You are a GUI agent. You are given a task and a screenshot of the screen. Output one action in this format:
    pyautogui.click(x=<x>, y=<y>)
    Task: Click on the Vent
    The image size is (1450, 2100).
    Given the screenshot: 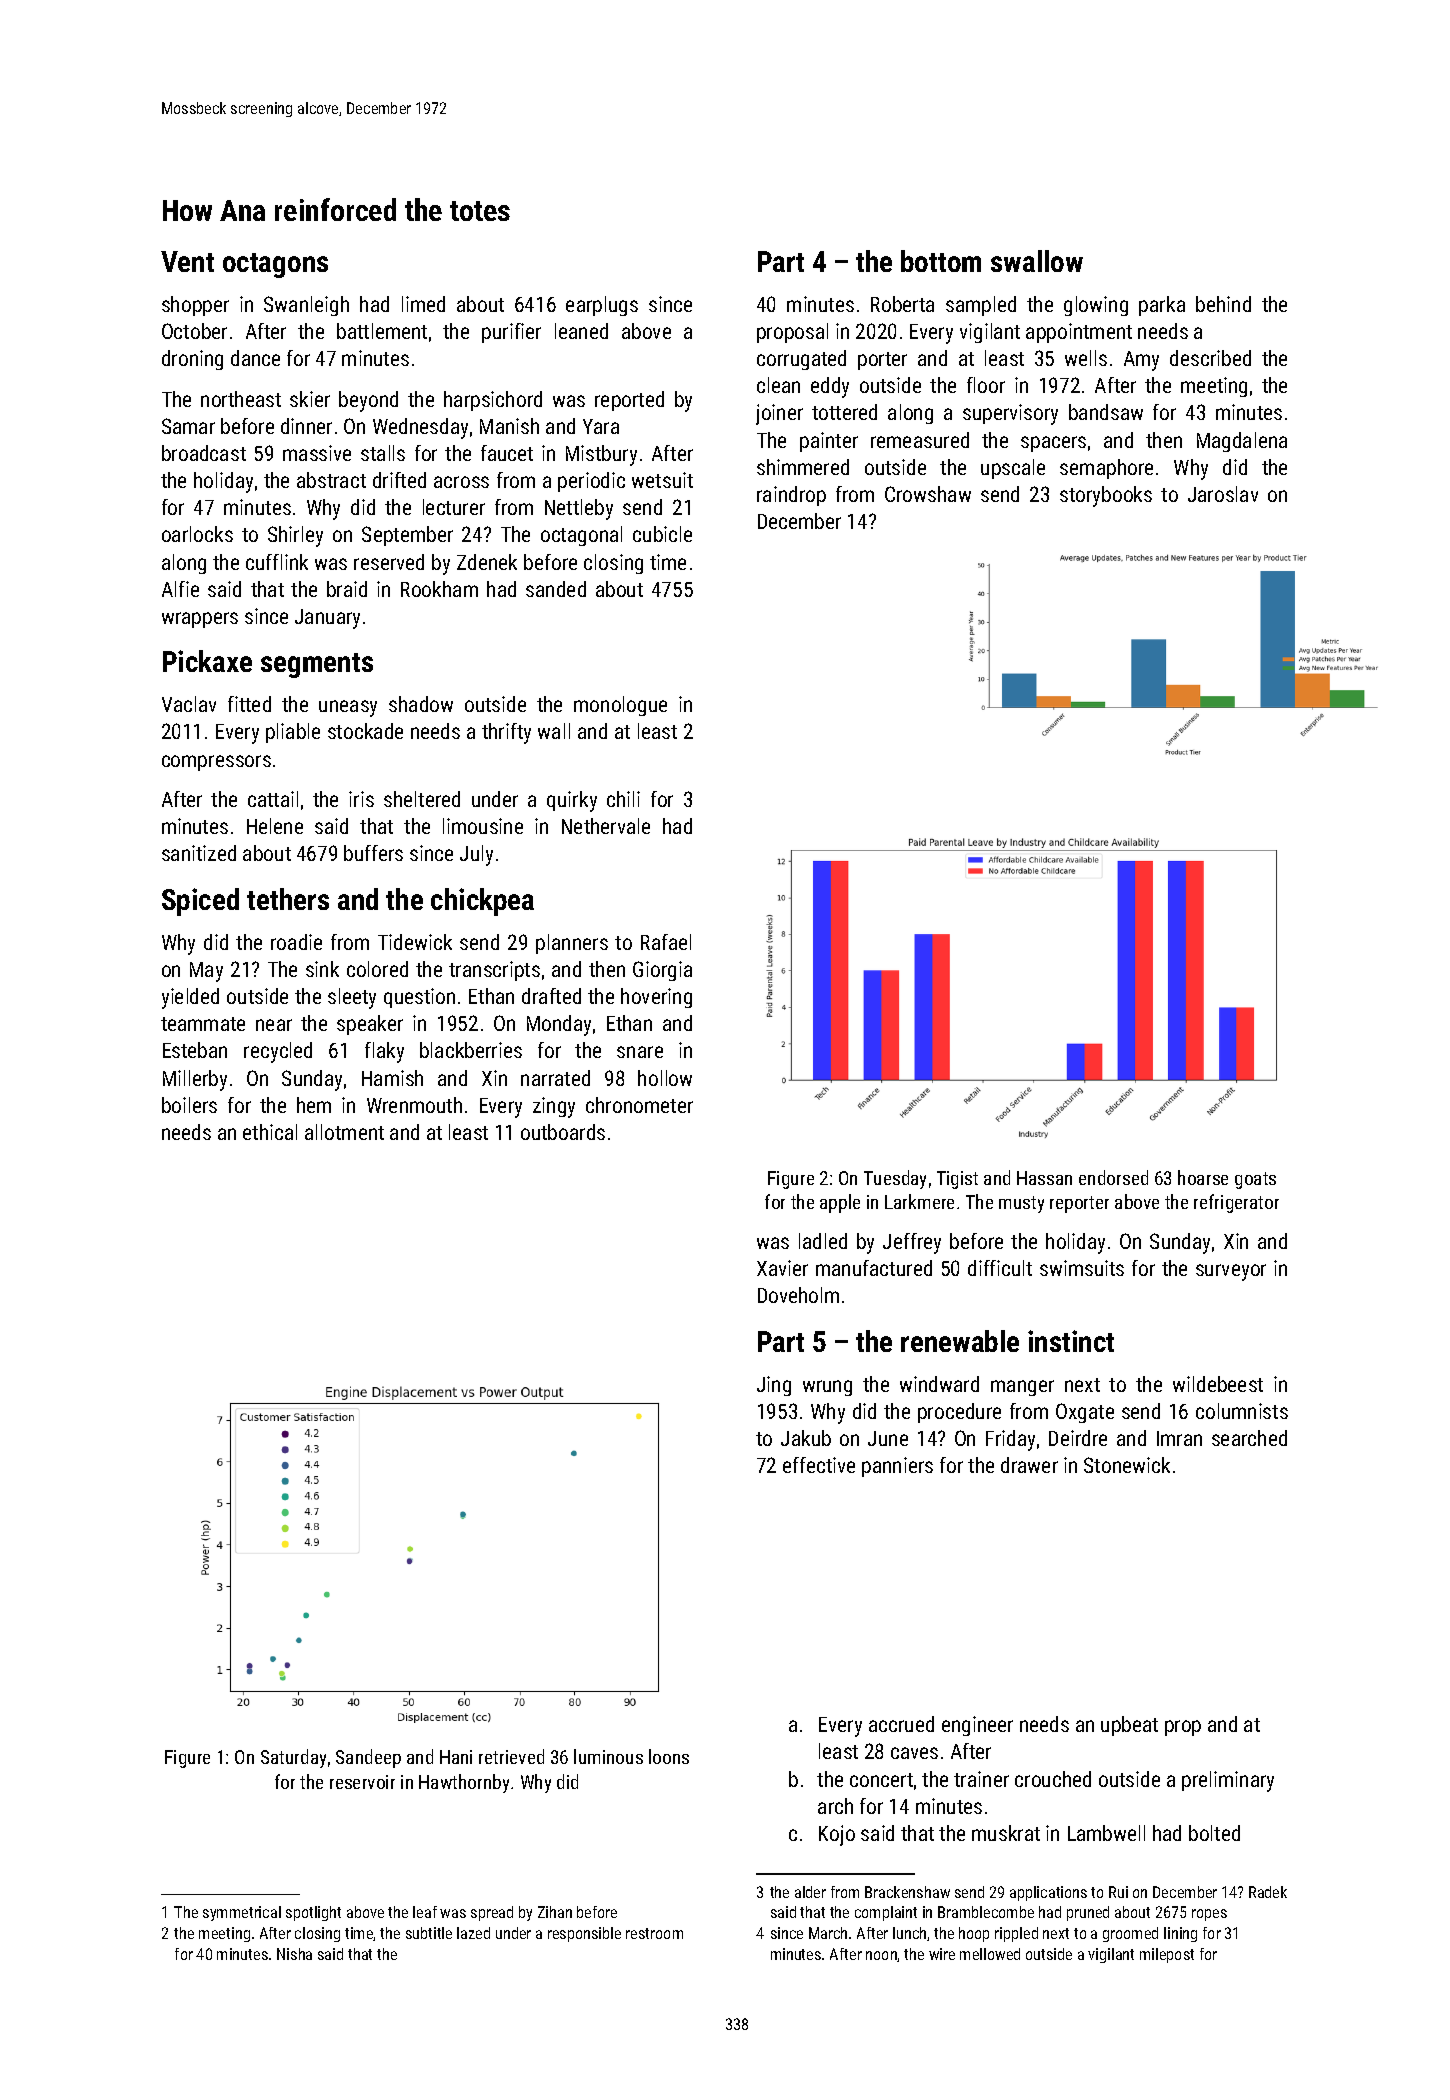 What is the action you would take?
    pyautogui.click(x=187, y=261)
